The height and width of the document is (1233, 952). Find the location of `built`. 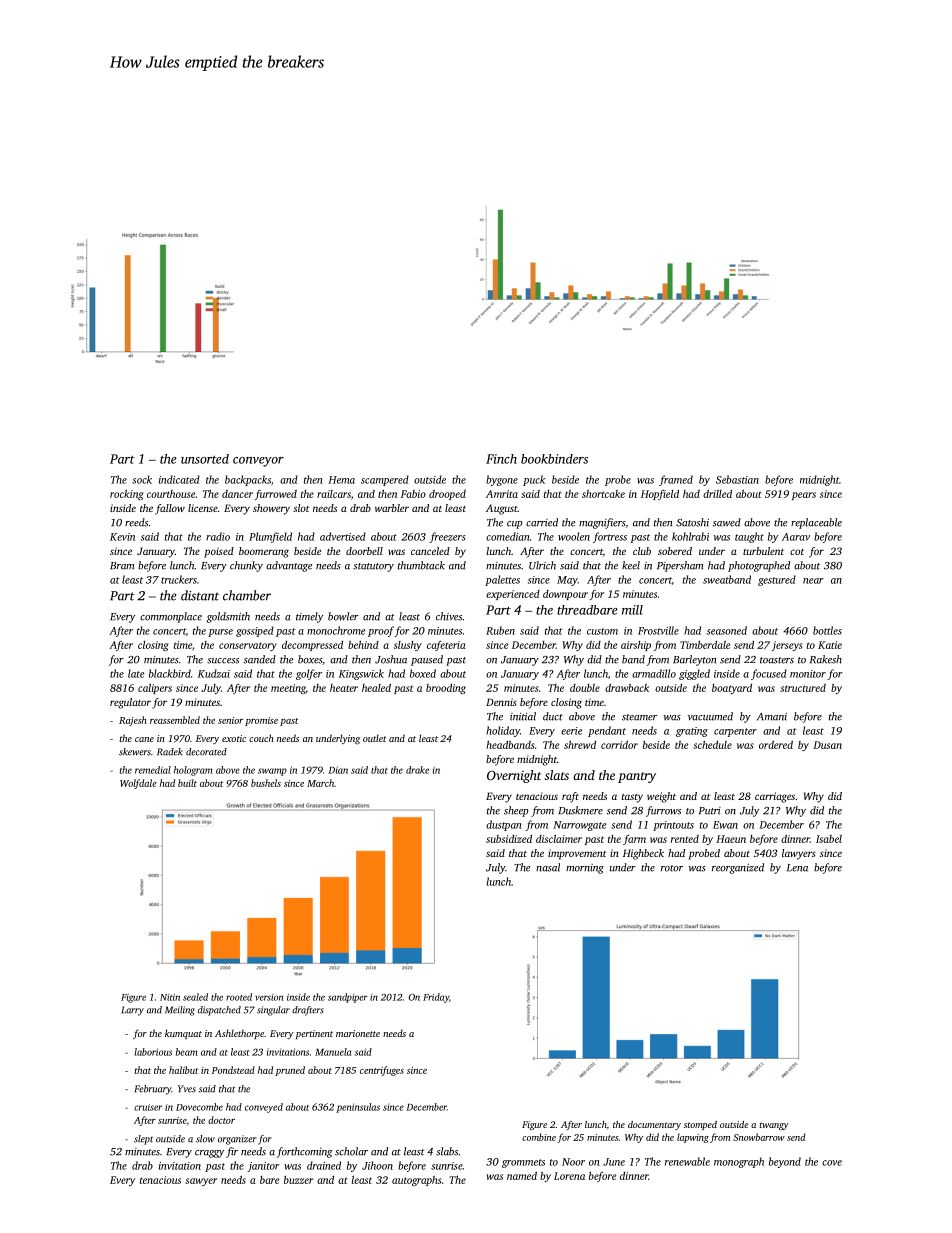

built is located at coordinates (187, 783).
